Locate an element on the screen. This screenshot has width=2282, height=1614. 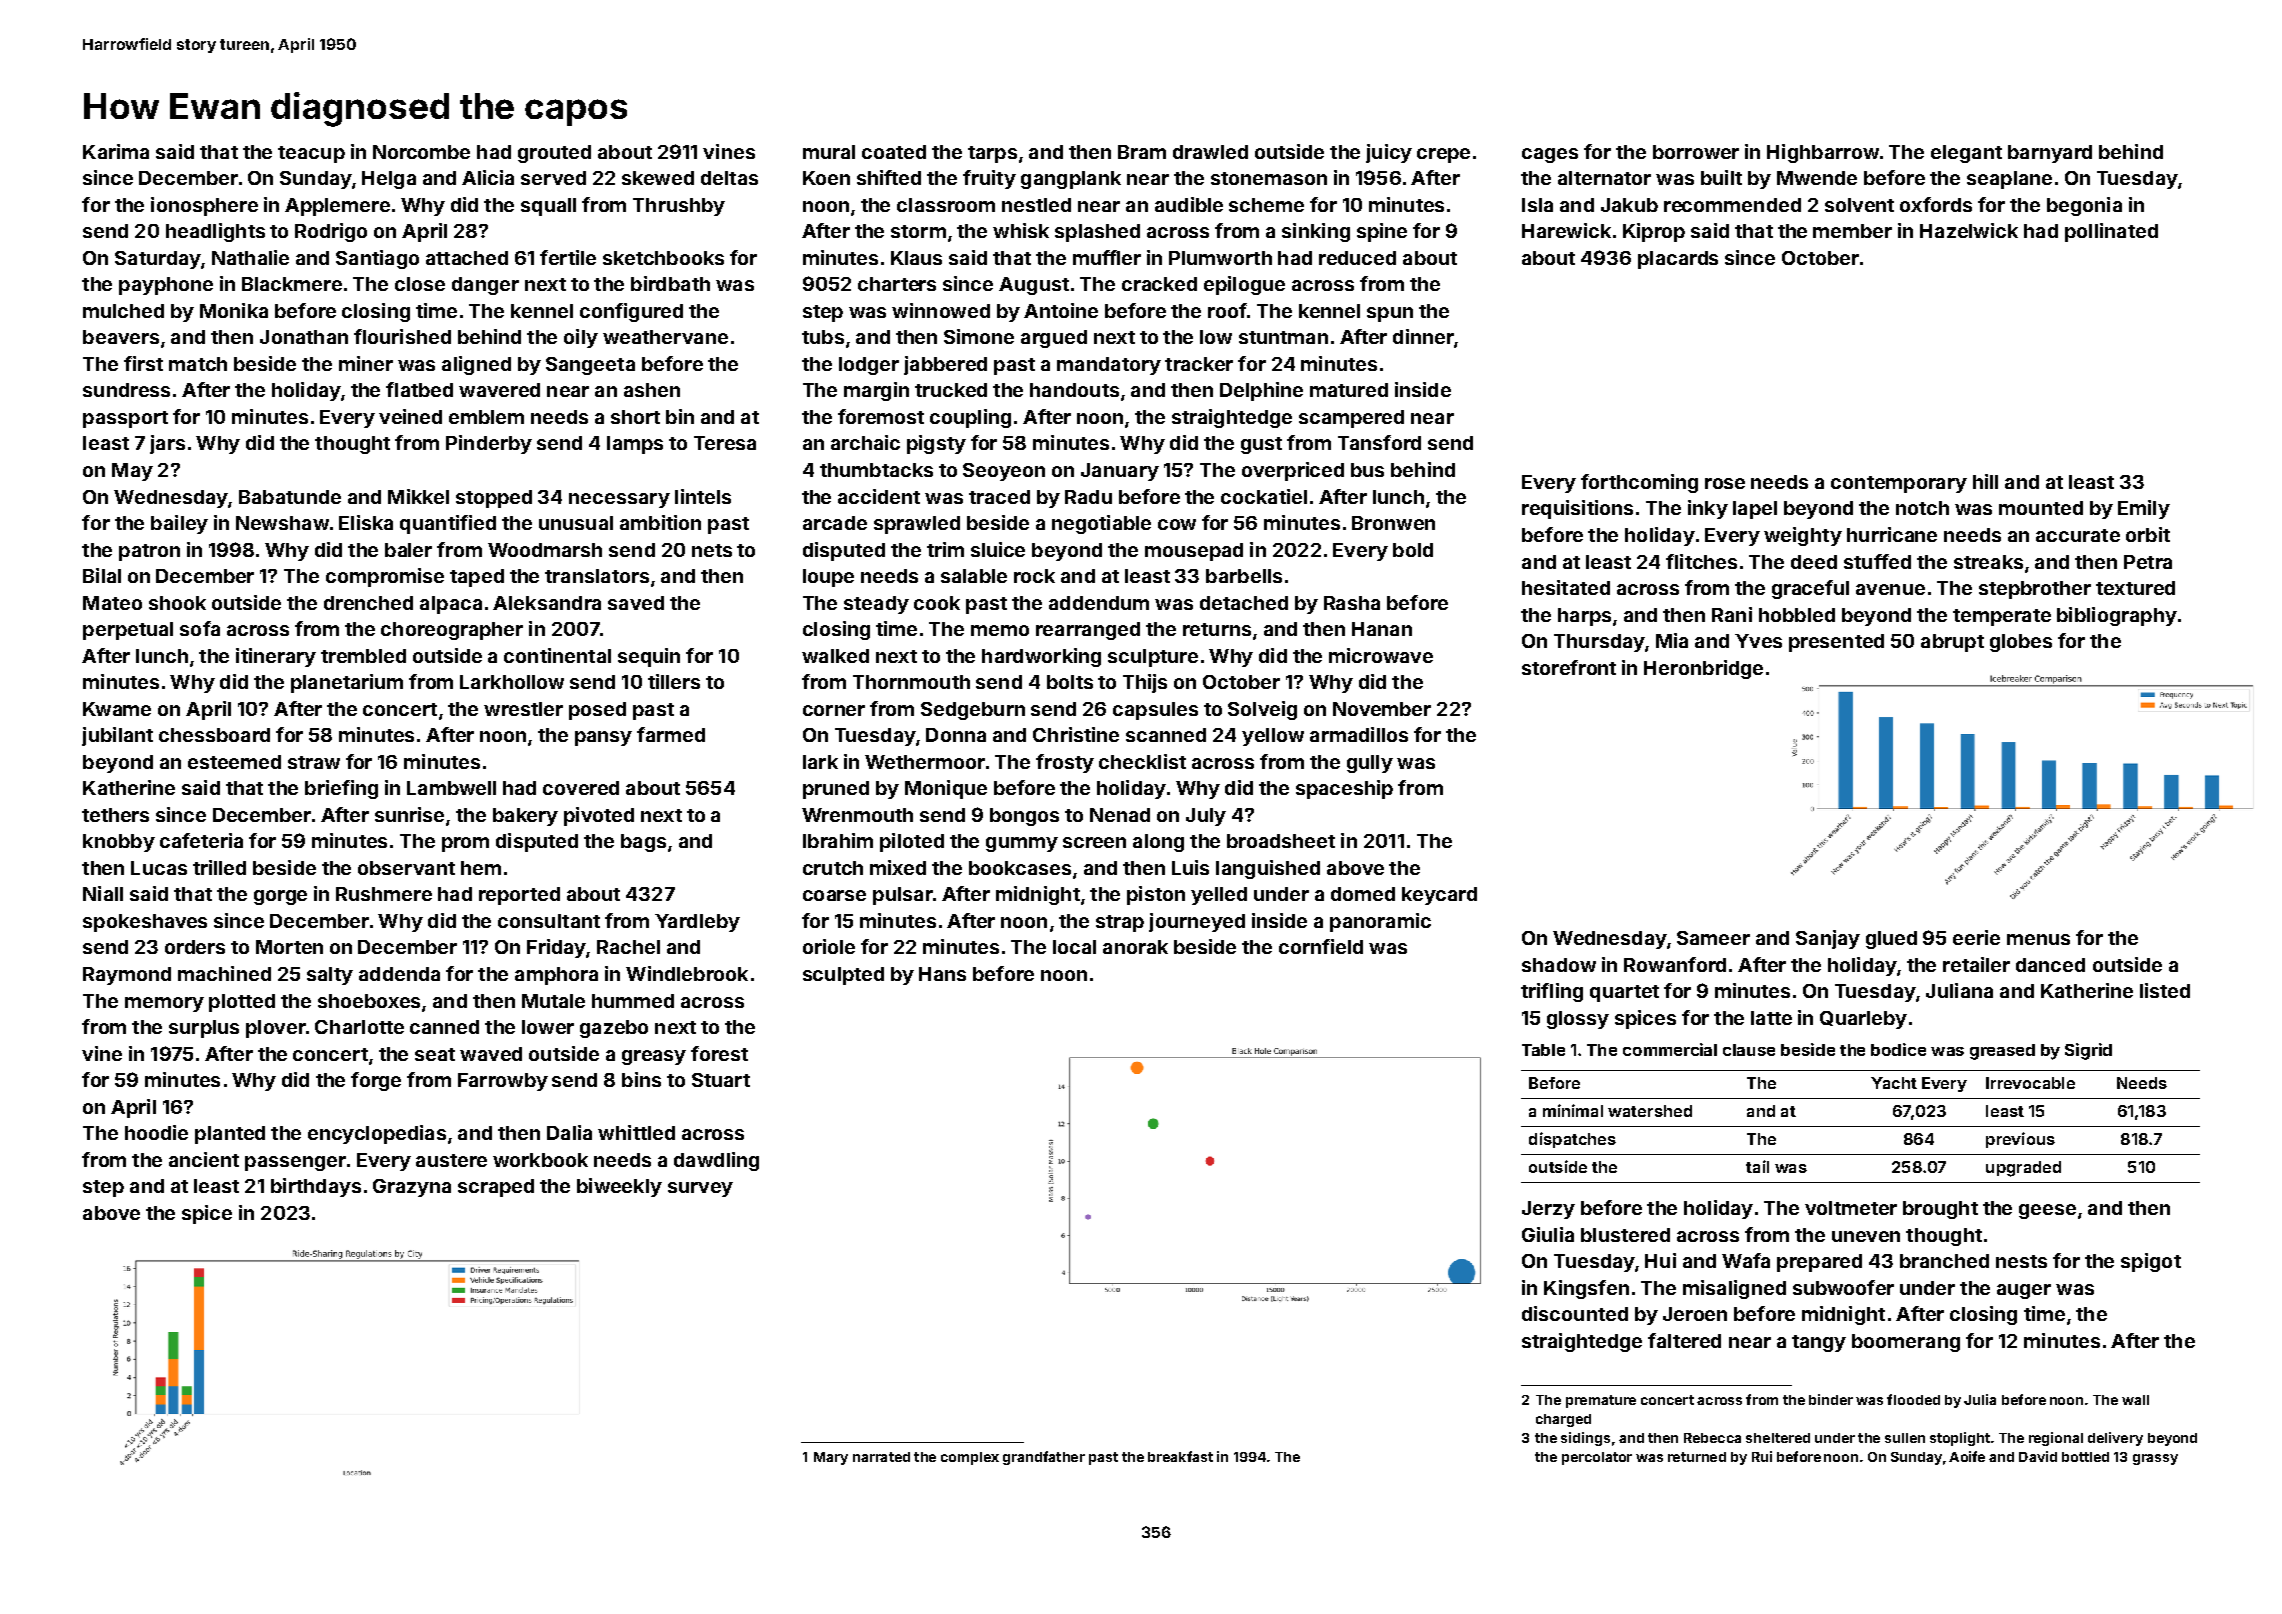
alpaca is located at coordinates (451, 605).
